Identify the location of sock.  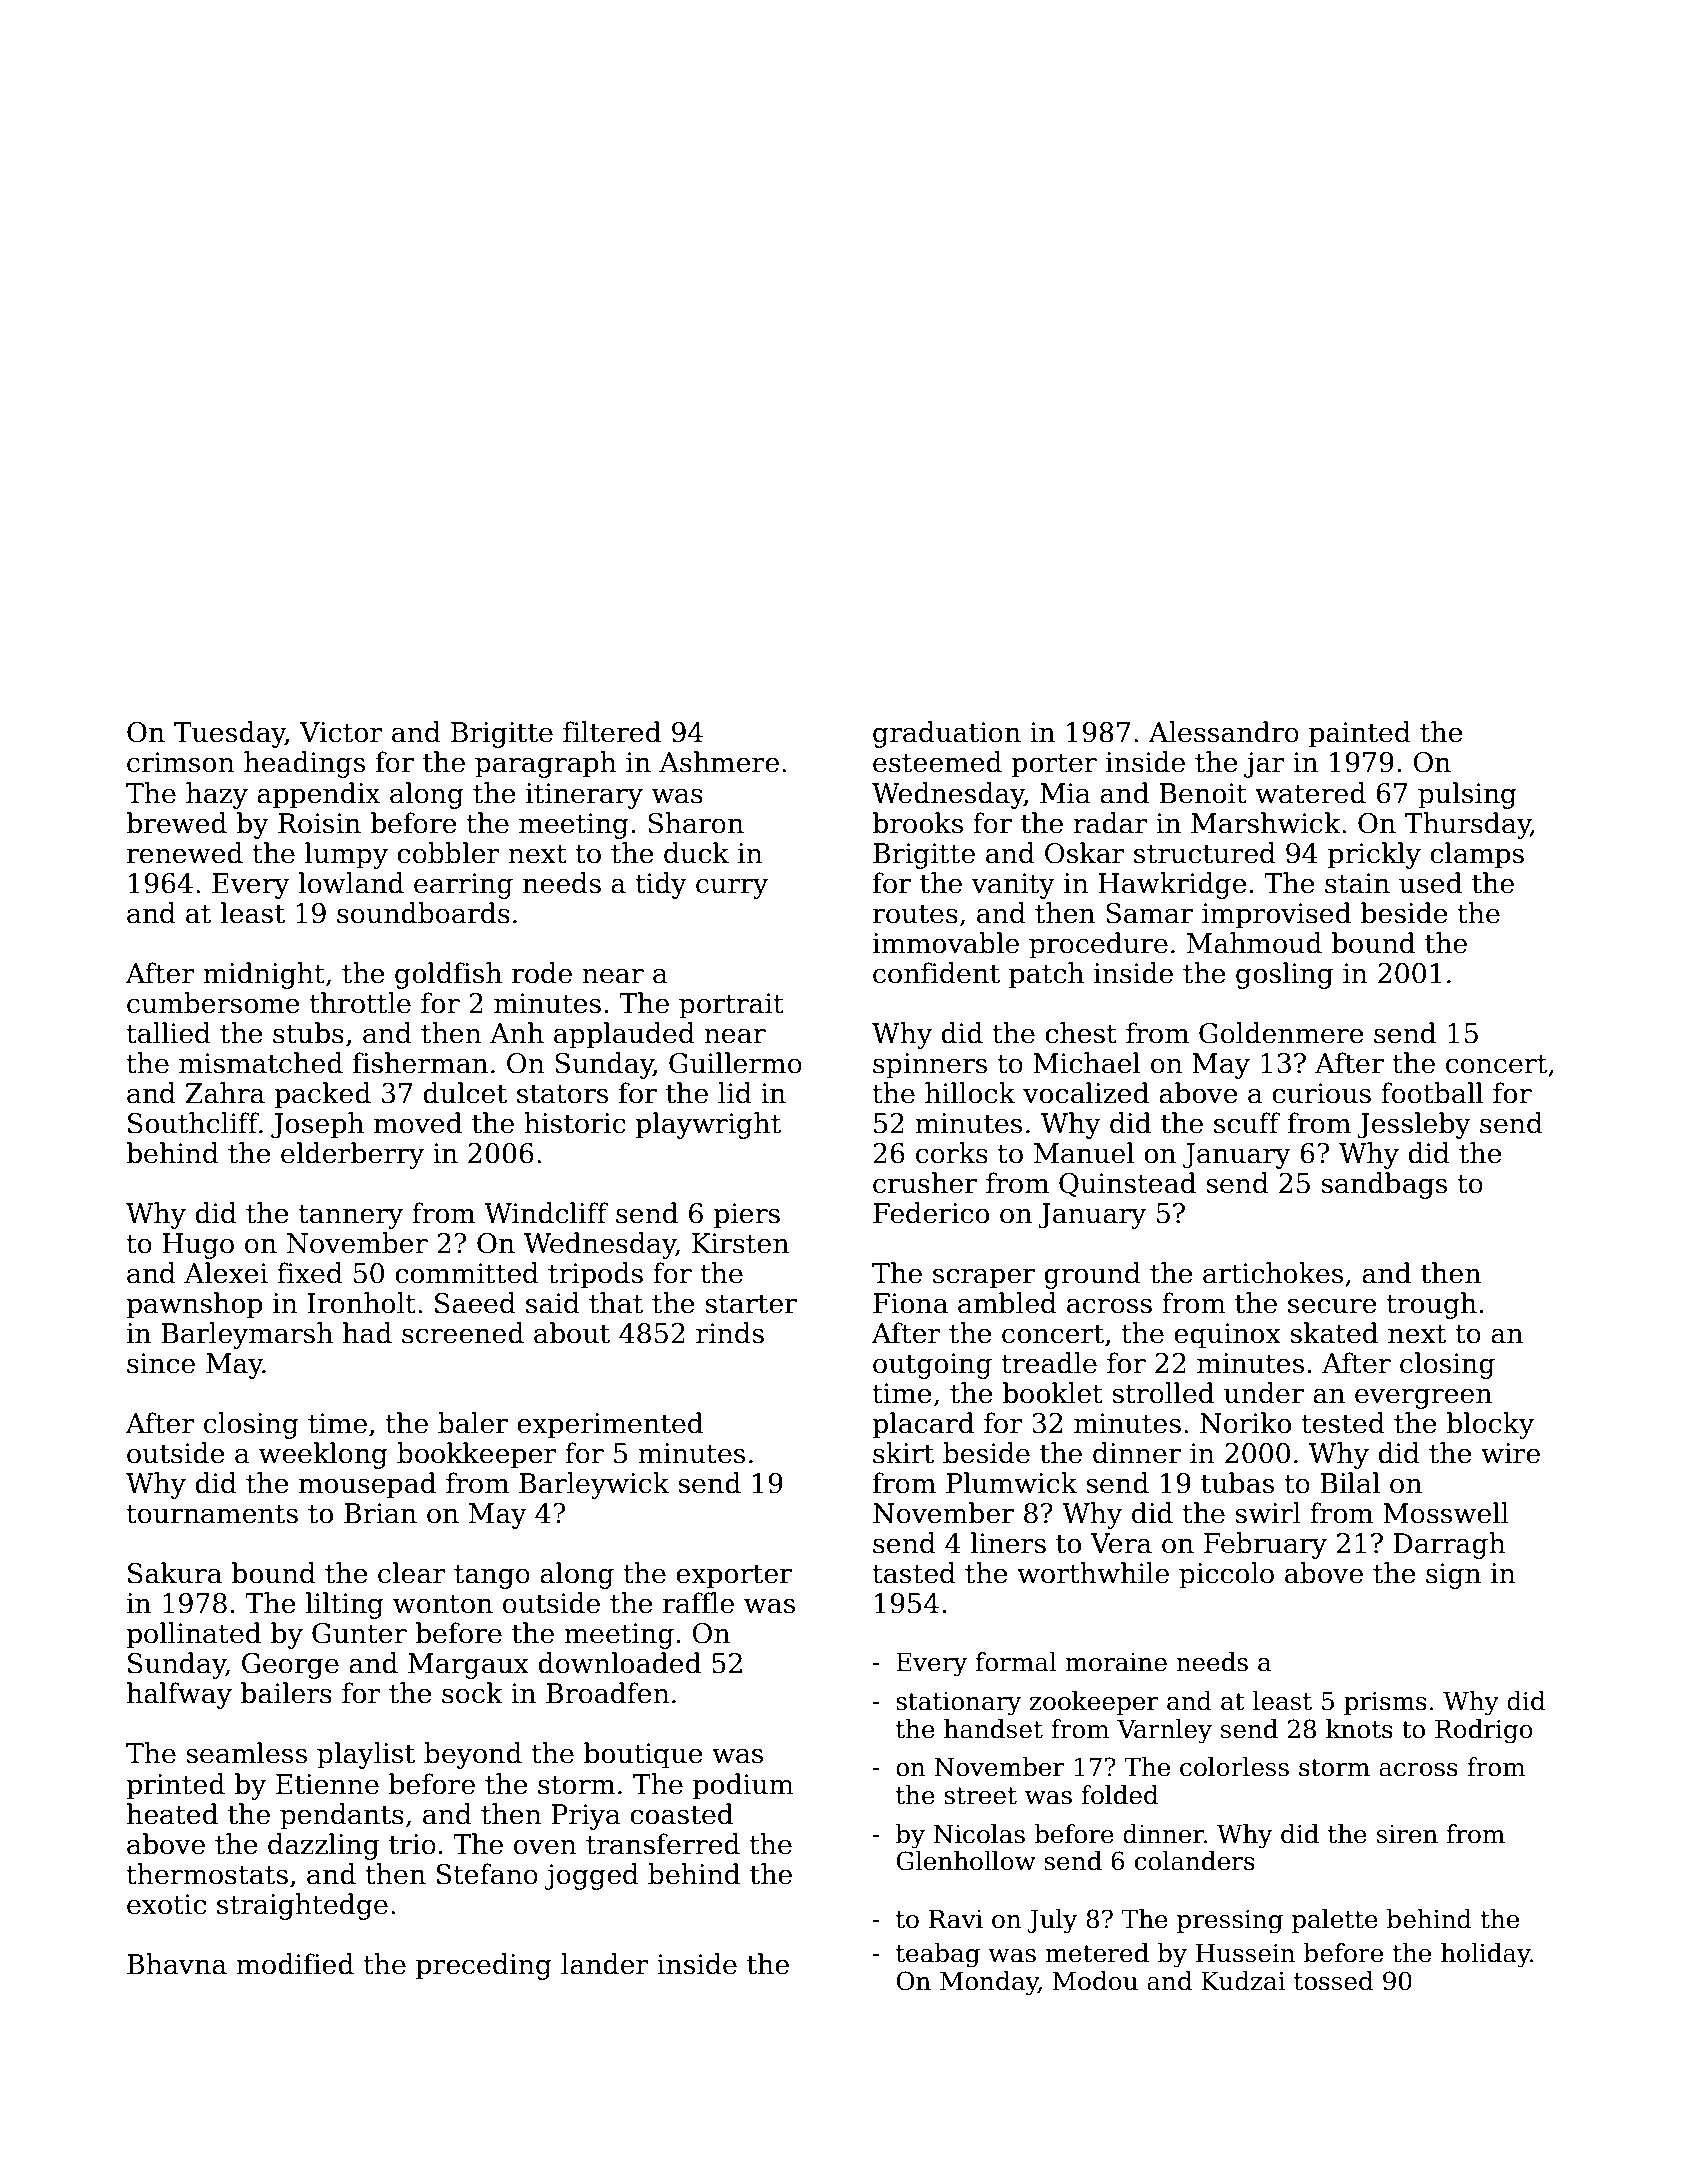
(472, 1693).
